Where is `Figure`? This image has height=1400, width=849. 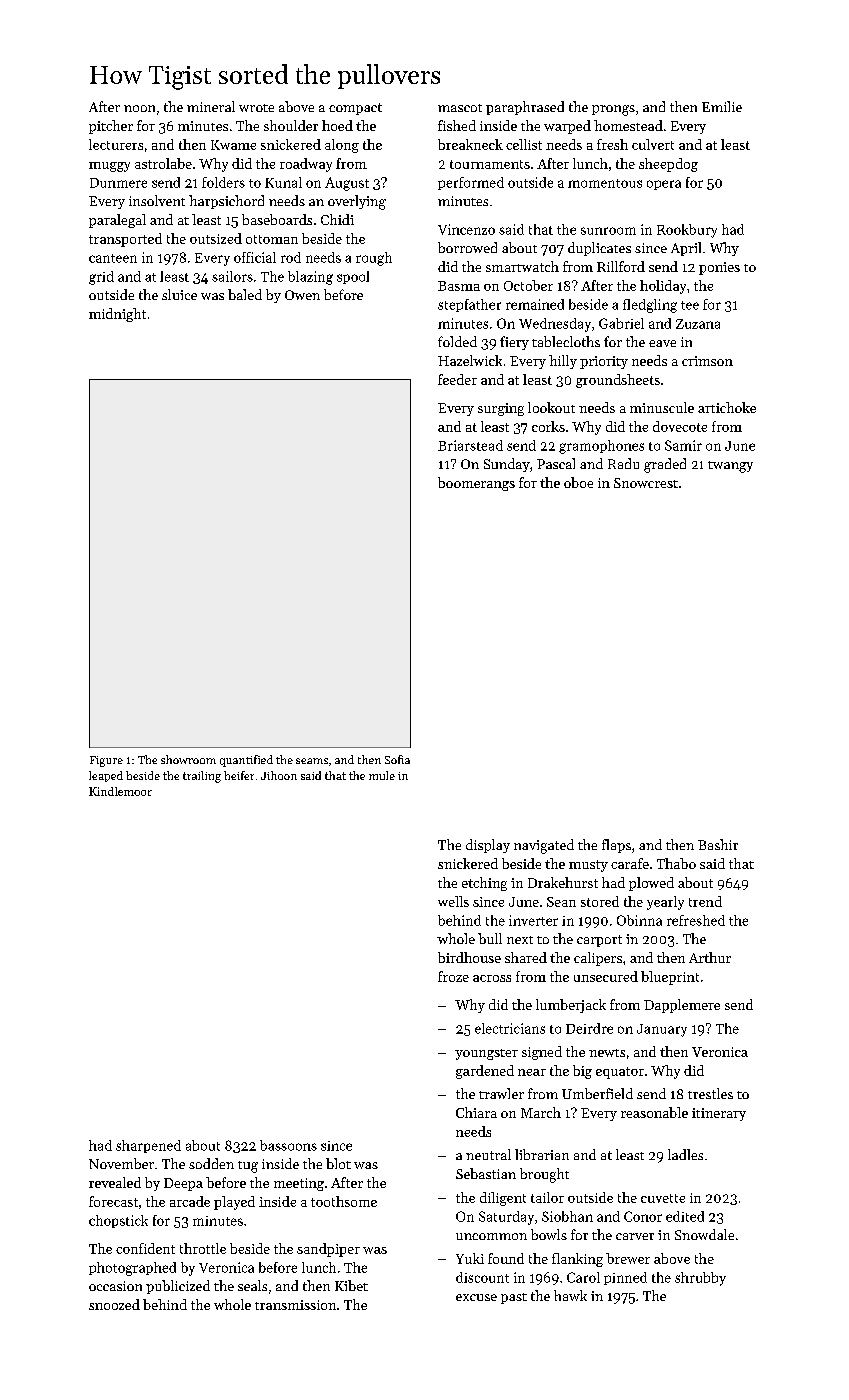
Figure is located at coordinates (106, 761).
